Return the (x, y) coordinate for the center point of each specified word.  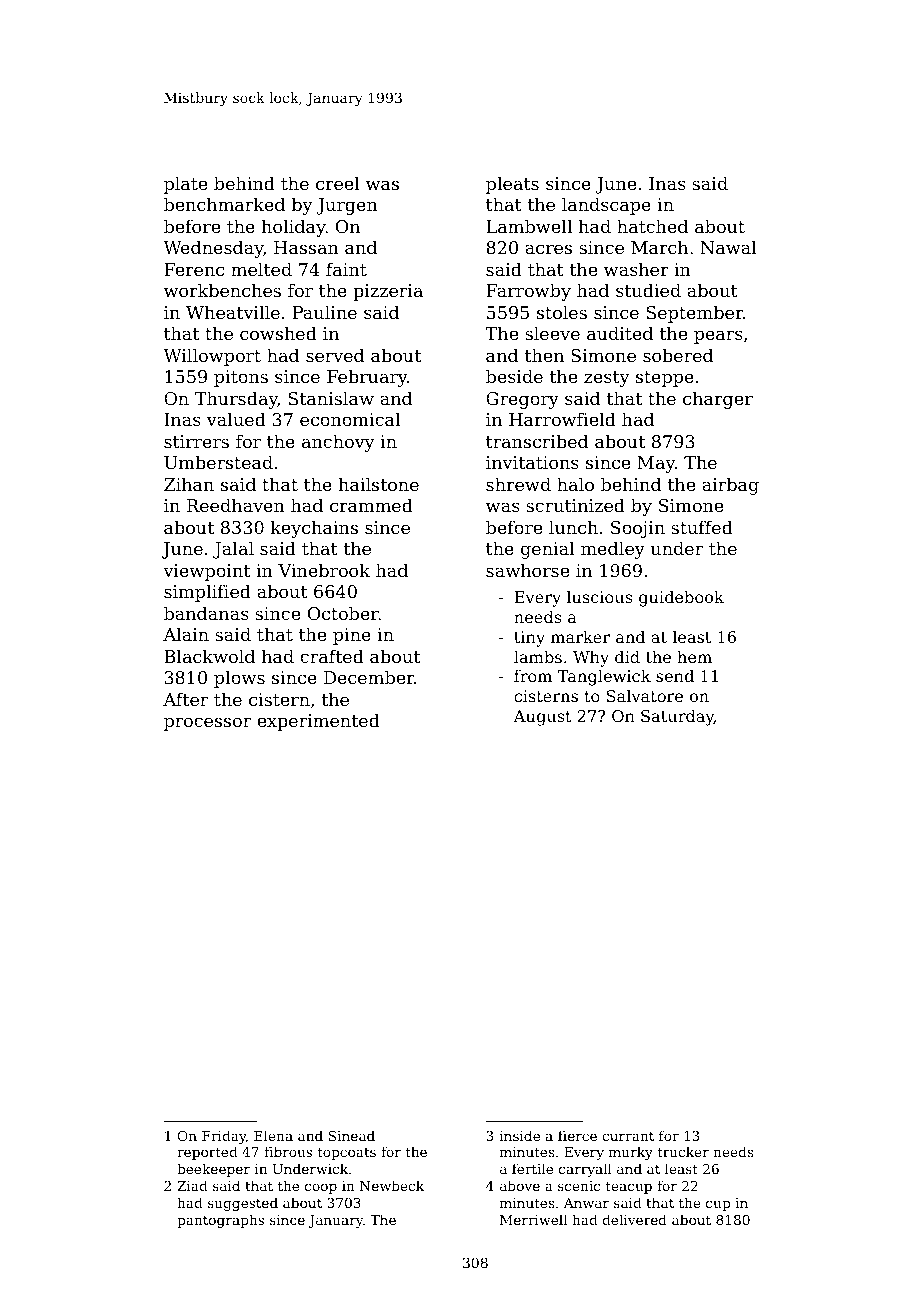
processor (207, 724)
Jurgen (347, 206)
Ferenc (194, 269)
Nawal (728, 247)
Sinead (352, 1135)
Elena (273, 1135)
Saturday (677, 717)
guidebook (681, 598)
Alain (186, 634)
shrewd (518, 484)
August (542, 718)
